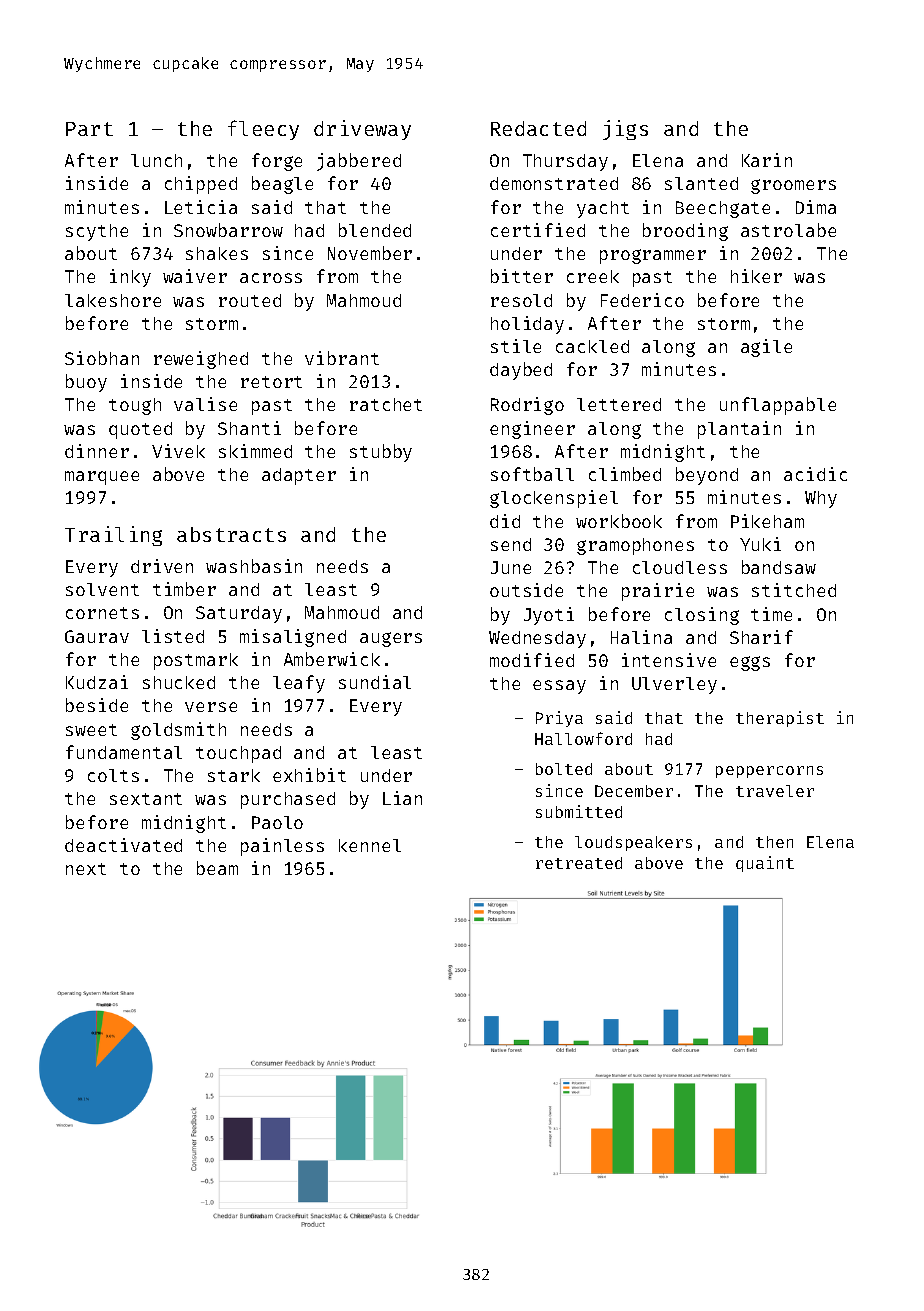 The width and height of the page is (924, 1311). What do you see at coordinates (135, 406) in the page?
I see `tough` at bounding box center [135, 406].
